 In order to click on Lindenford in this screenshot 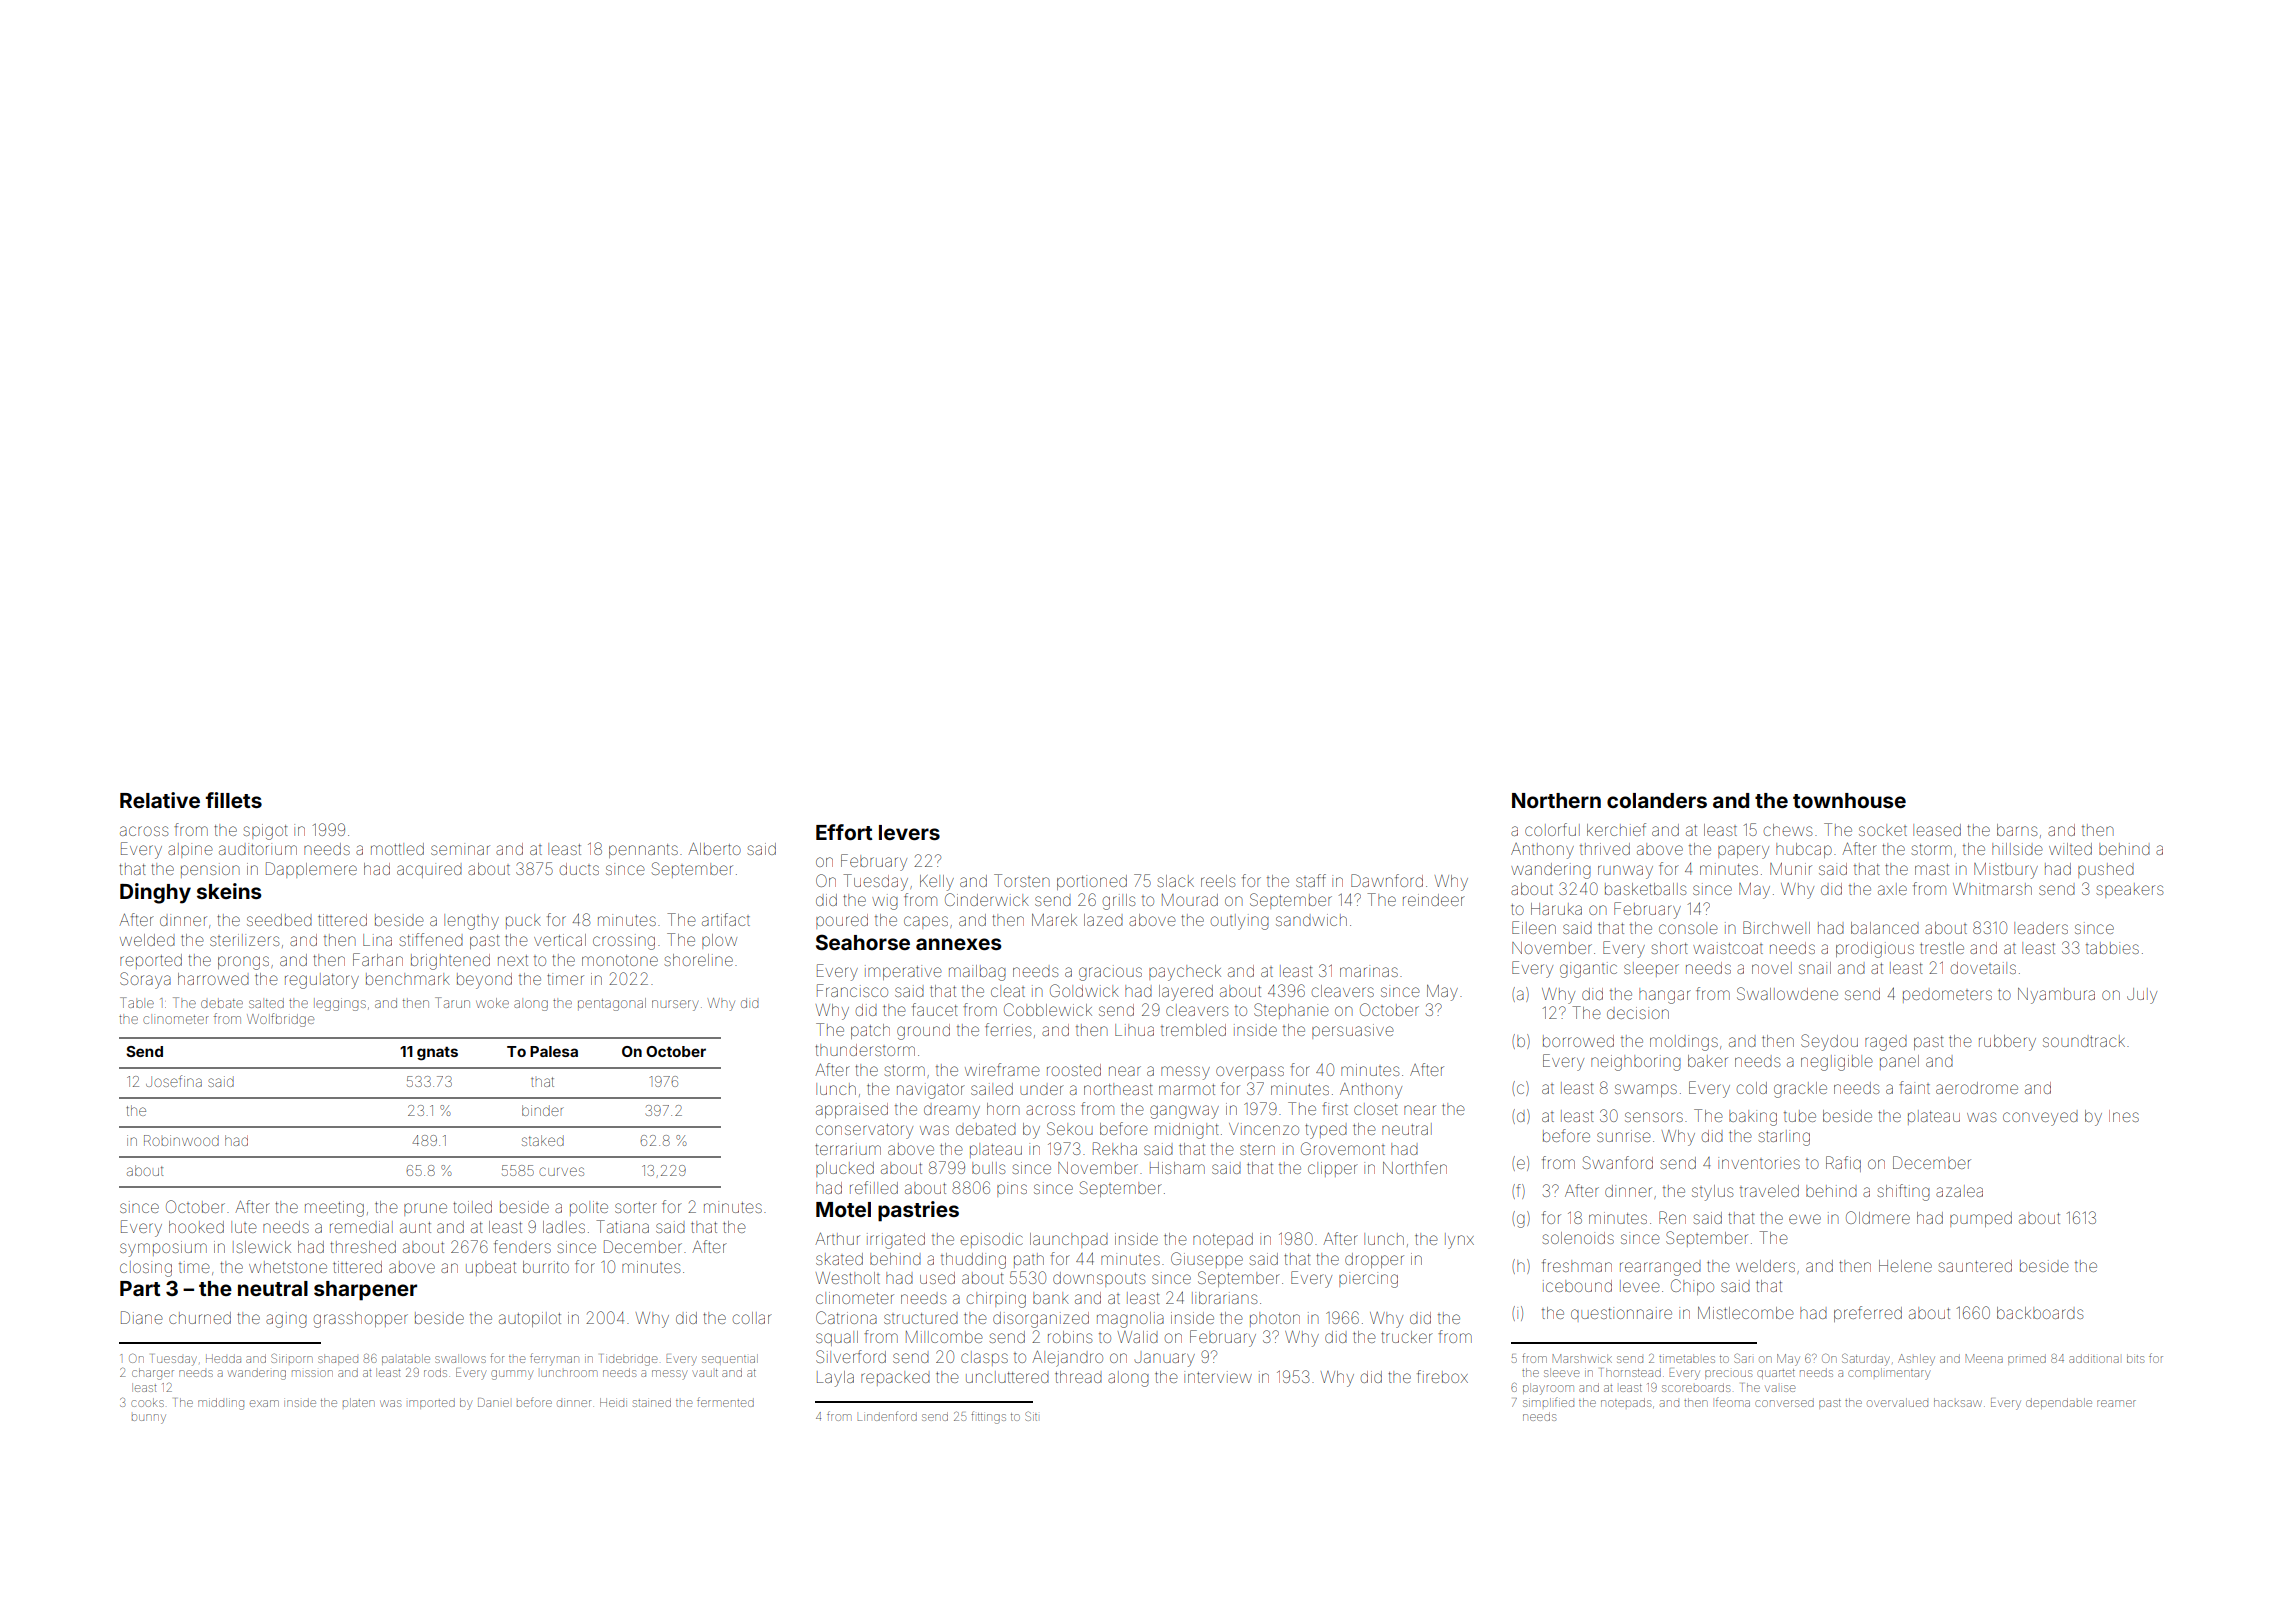, I will do `click(887, 1416)`.
